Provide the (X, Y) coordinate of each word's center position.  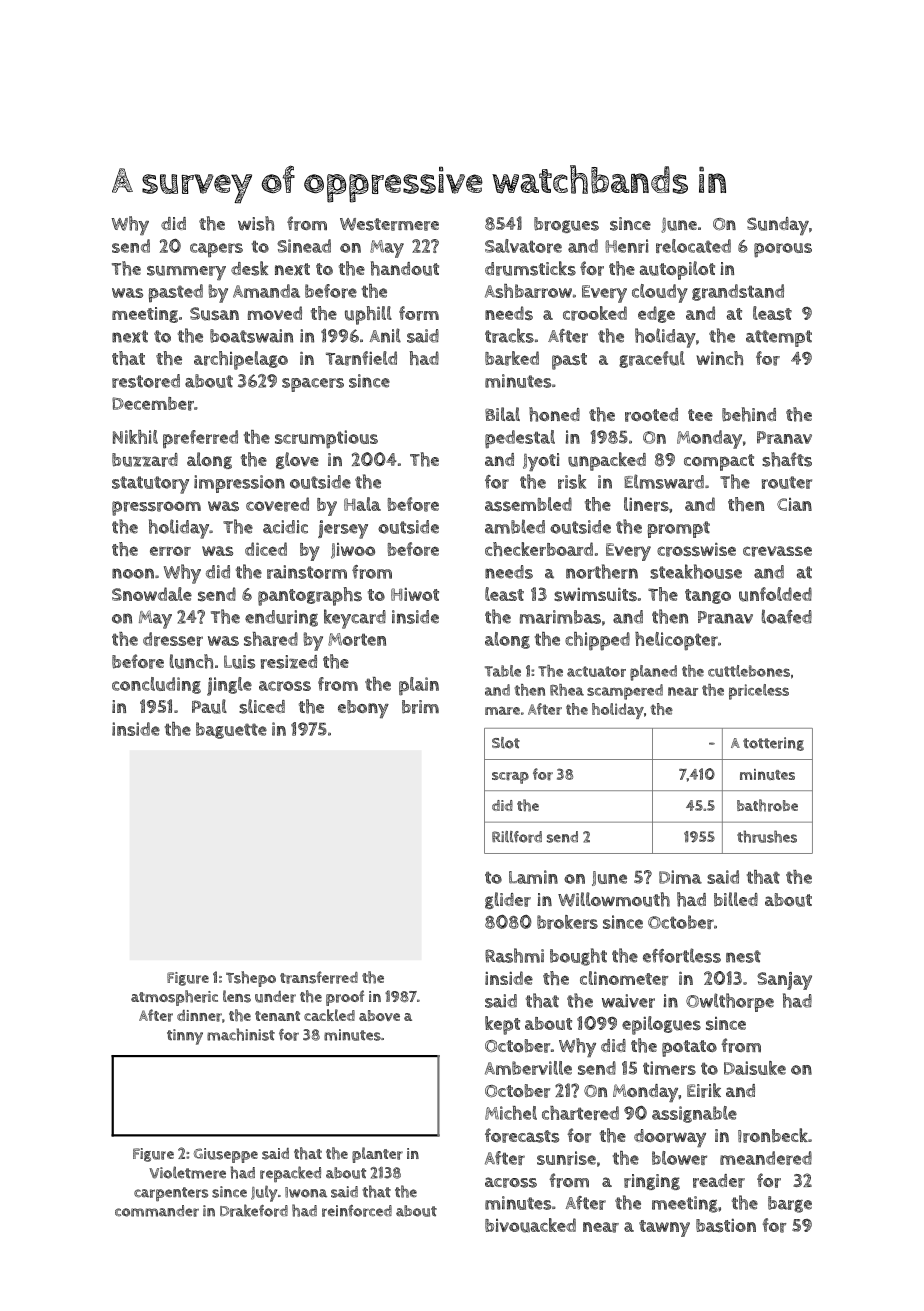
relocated (693, 246)
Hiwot (415, 594)
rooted (651, 415)
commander (157, 1211)
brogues (566, 225)
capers (216, 250)
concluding (156, 685)
